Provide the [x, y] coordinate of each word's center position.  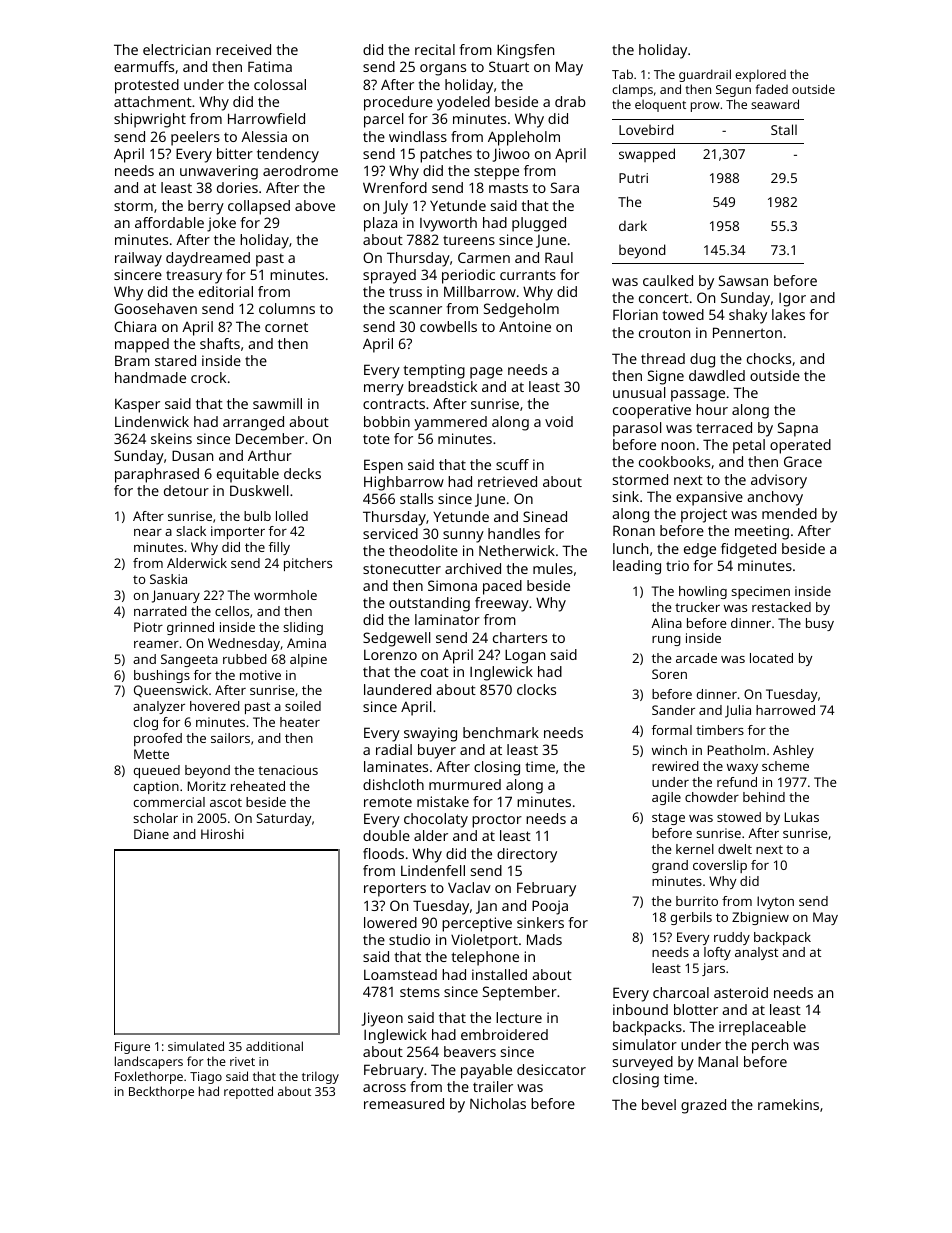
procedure [398, 103]
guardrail [705, 75]
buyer [437, 751]
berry [206, 207]
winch [669, 750]
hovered [215, 706]
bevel [659, 1104]
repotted [248, 1092]
